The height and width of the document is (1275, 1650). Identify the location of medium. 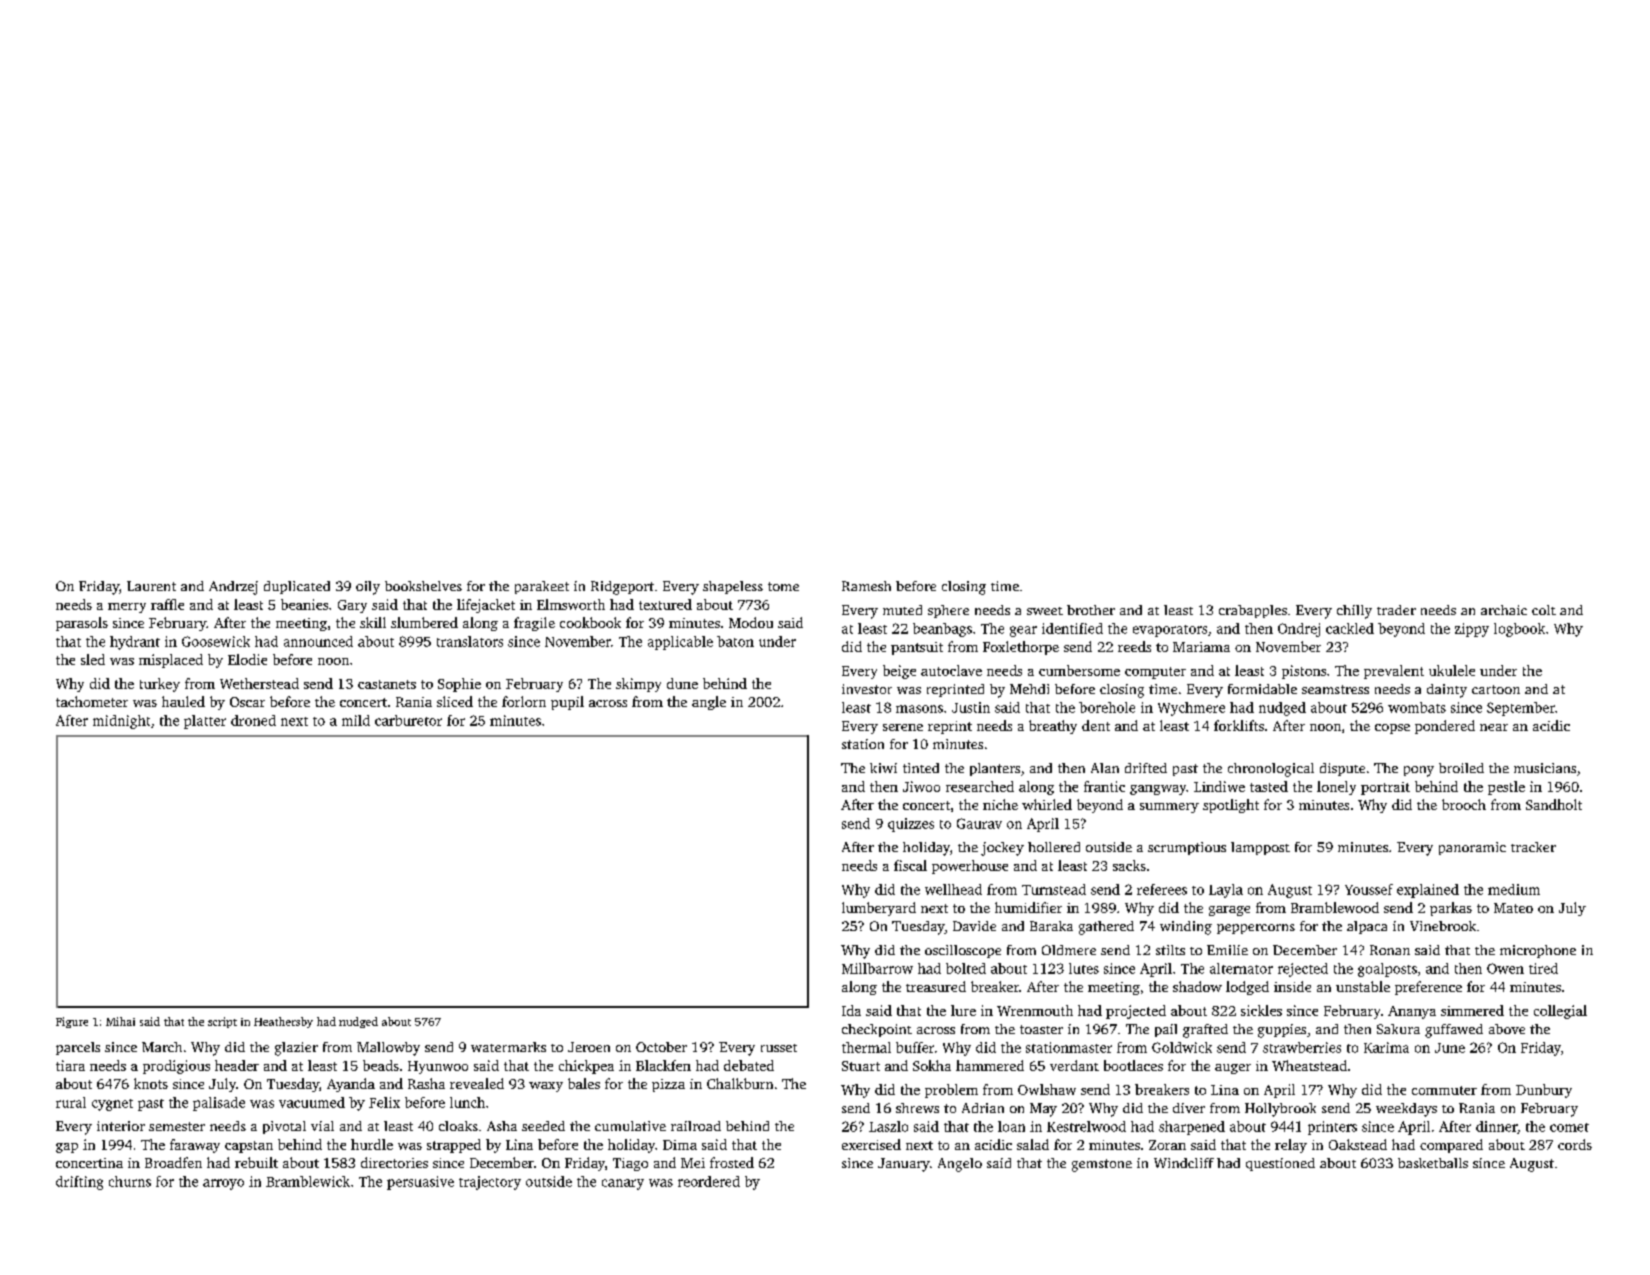
(1514, 889).
